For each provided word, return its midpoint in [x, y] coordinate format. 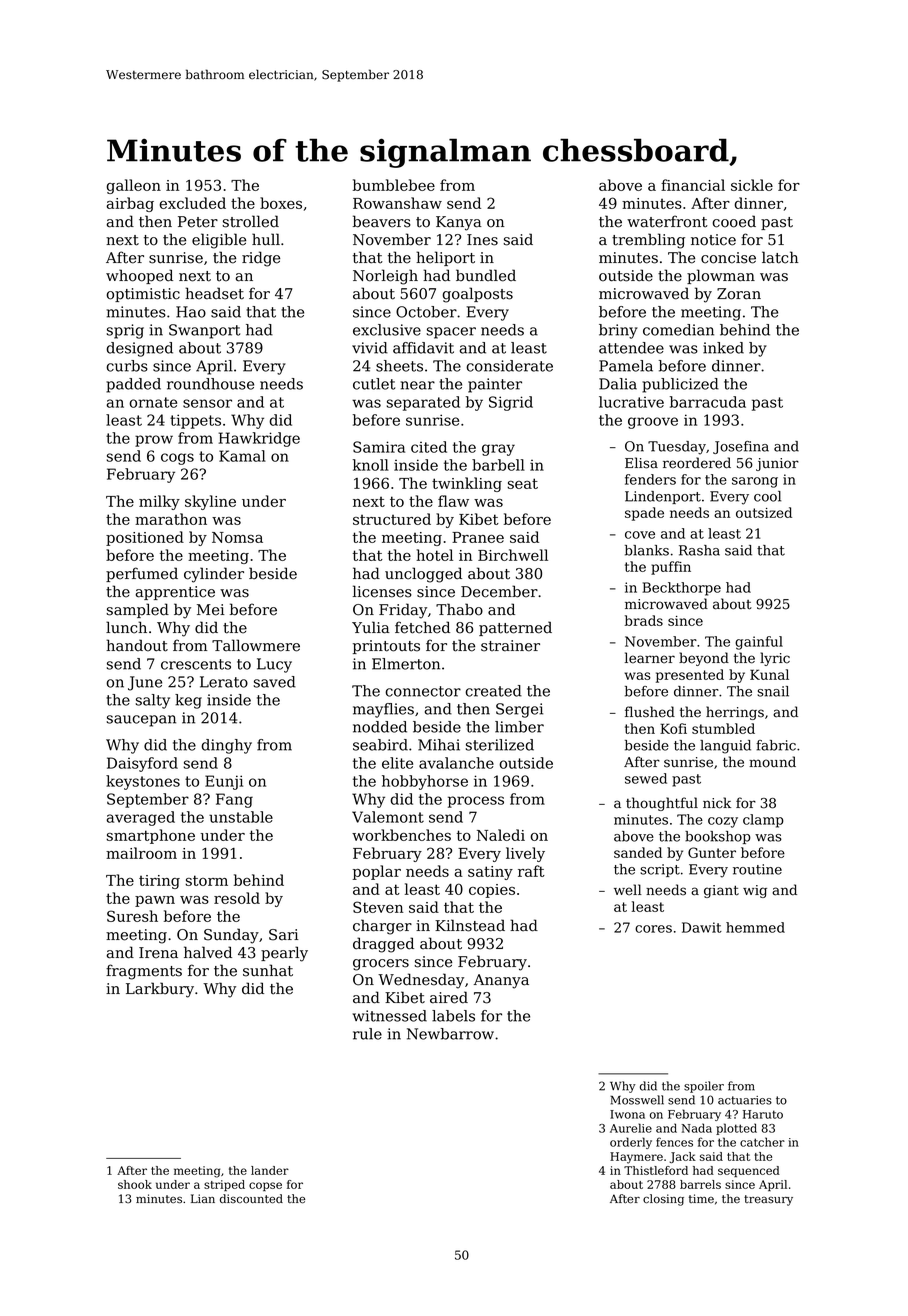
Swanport [204, 331]
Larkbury [160, 990]
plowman [721, 276]
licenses [382, 591]
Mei [211, 610]
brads [644, 620]
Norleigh [385, 277]
